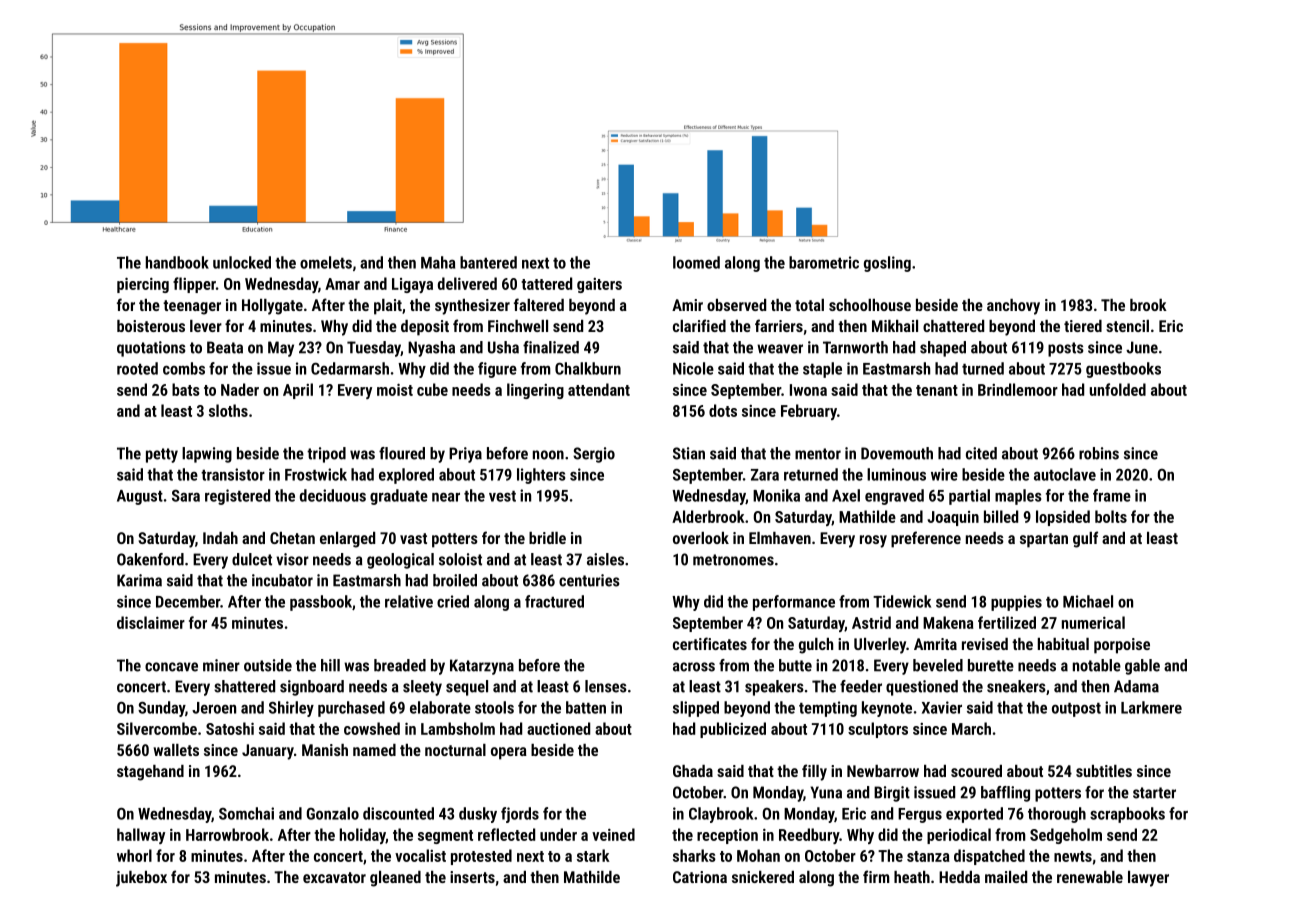 This image has width=1308, height=924. I want to click on unlocked, so click(242, 262).
